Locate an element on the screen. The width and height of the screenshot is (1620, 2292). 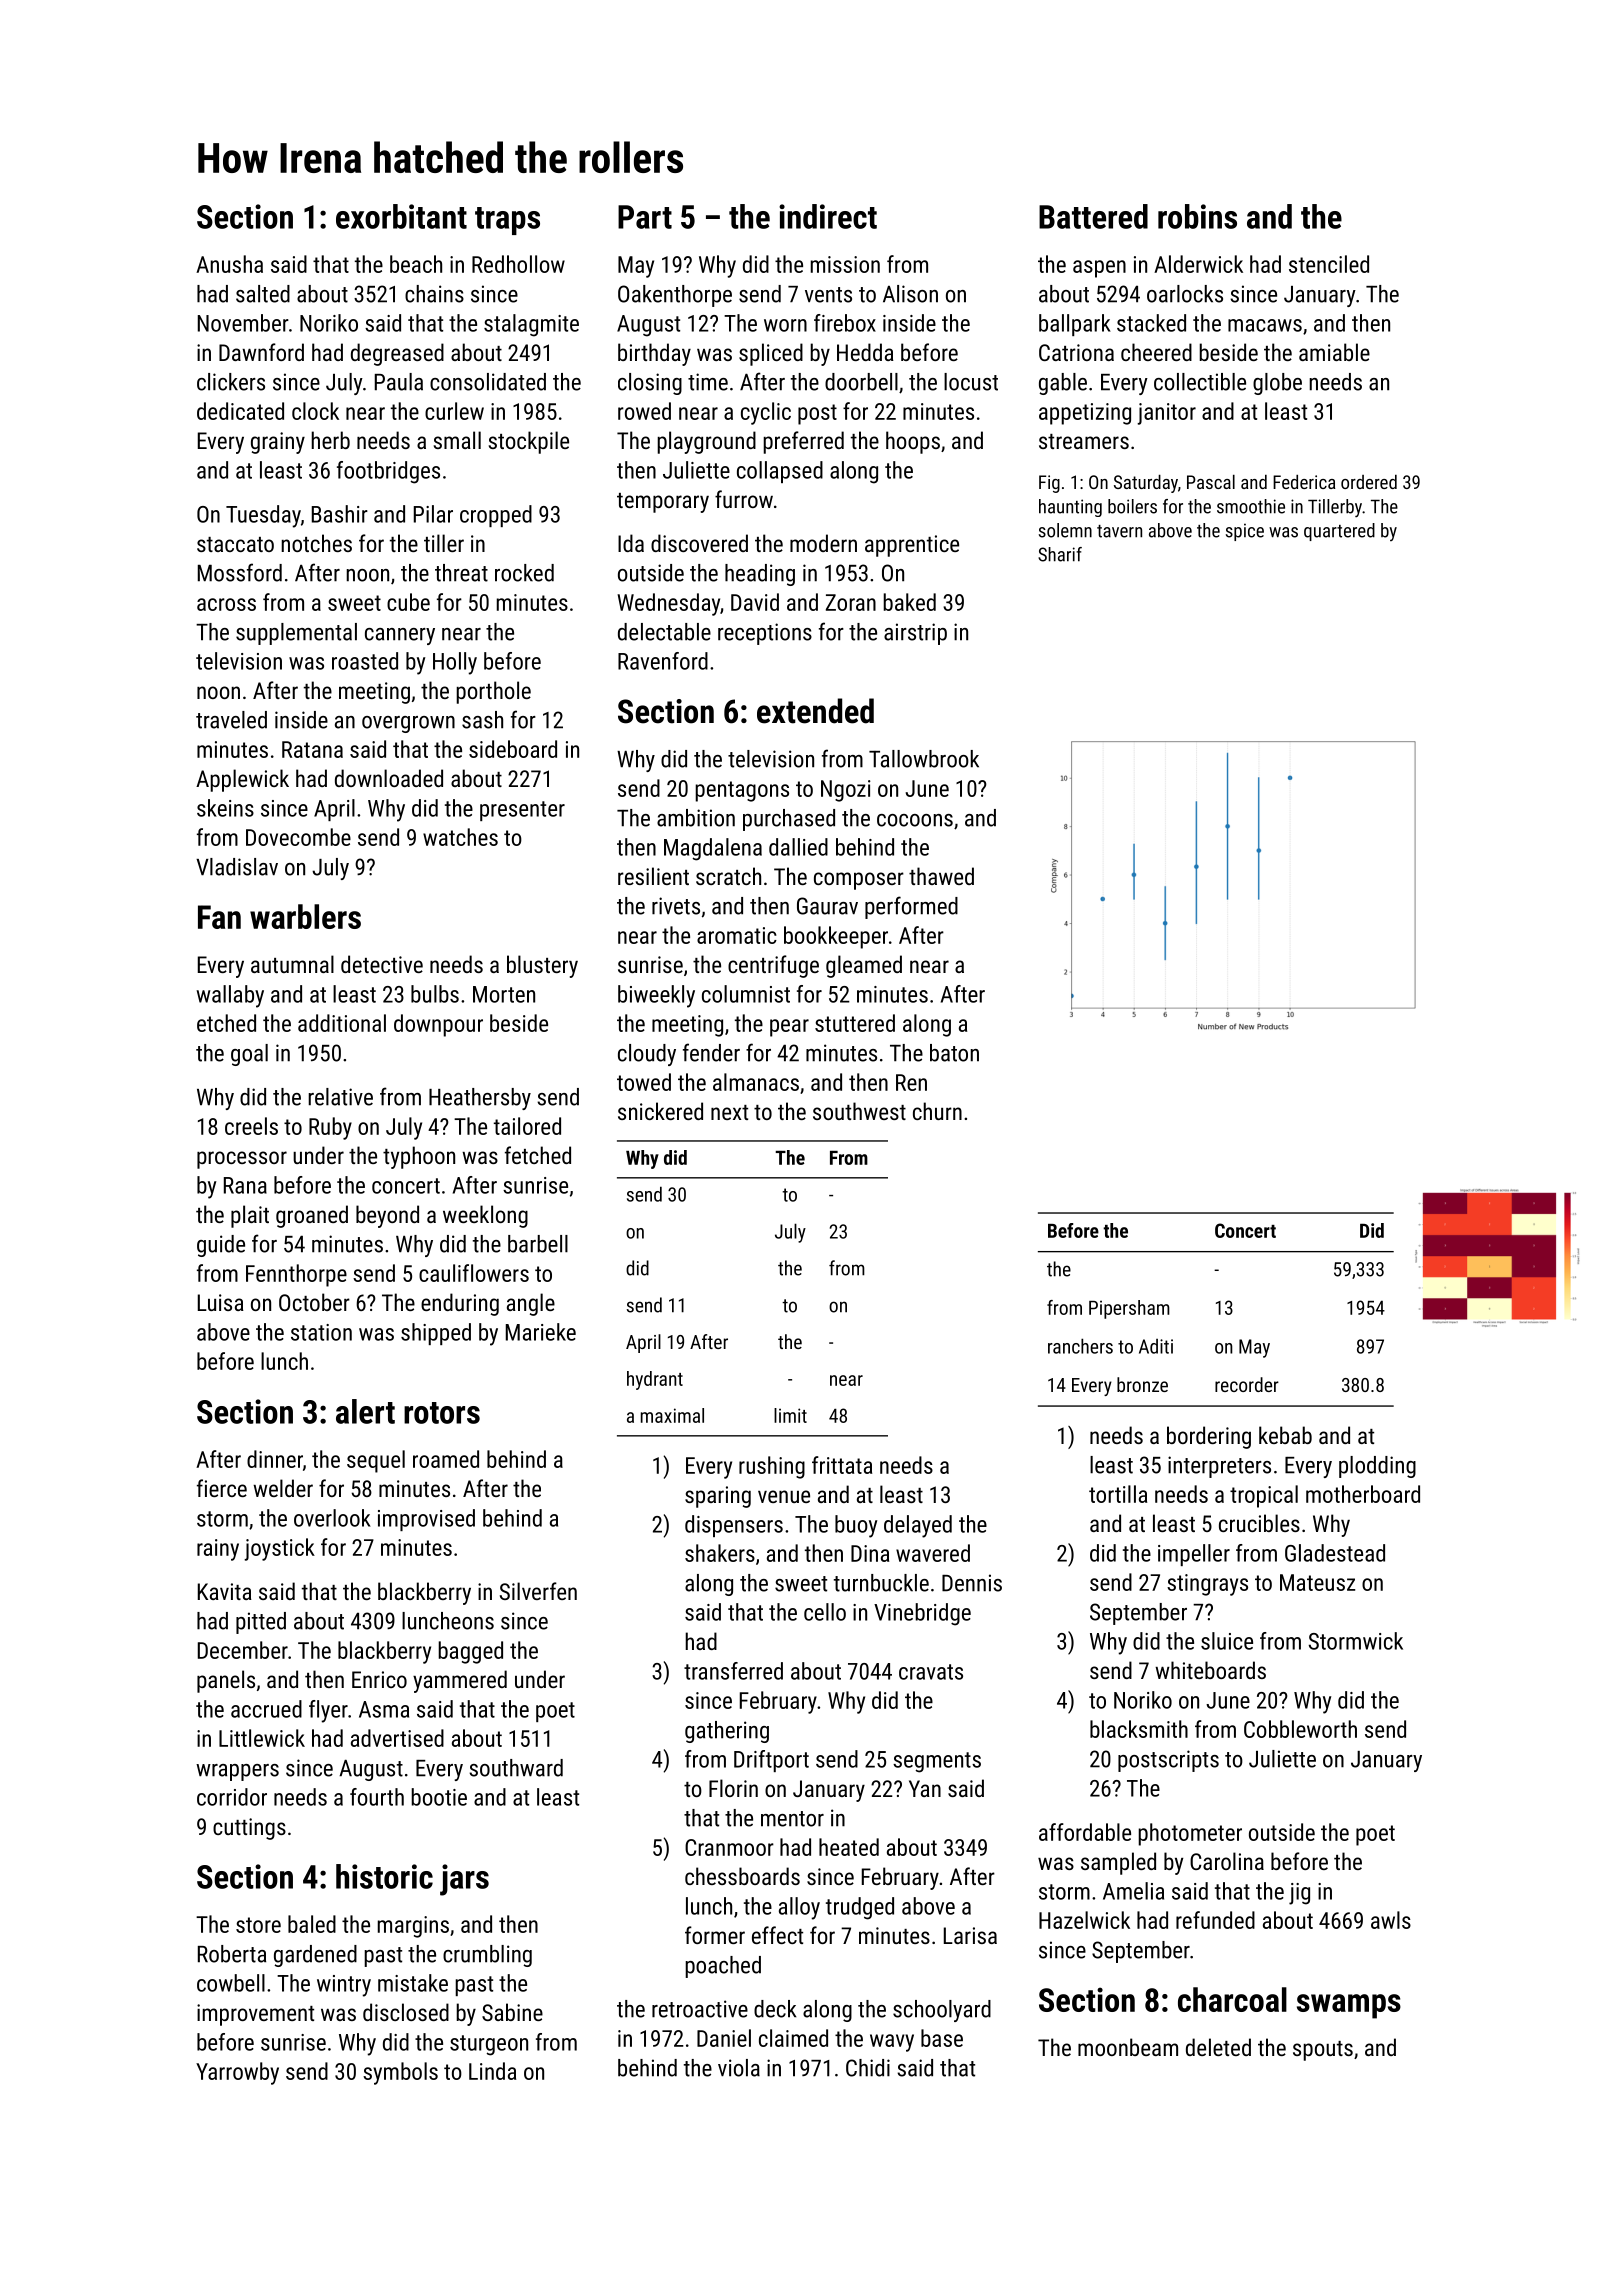
baton is located at coordinates (954, 1053).
